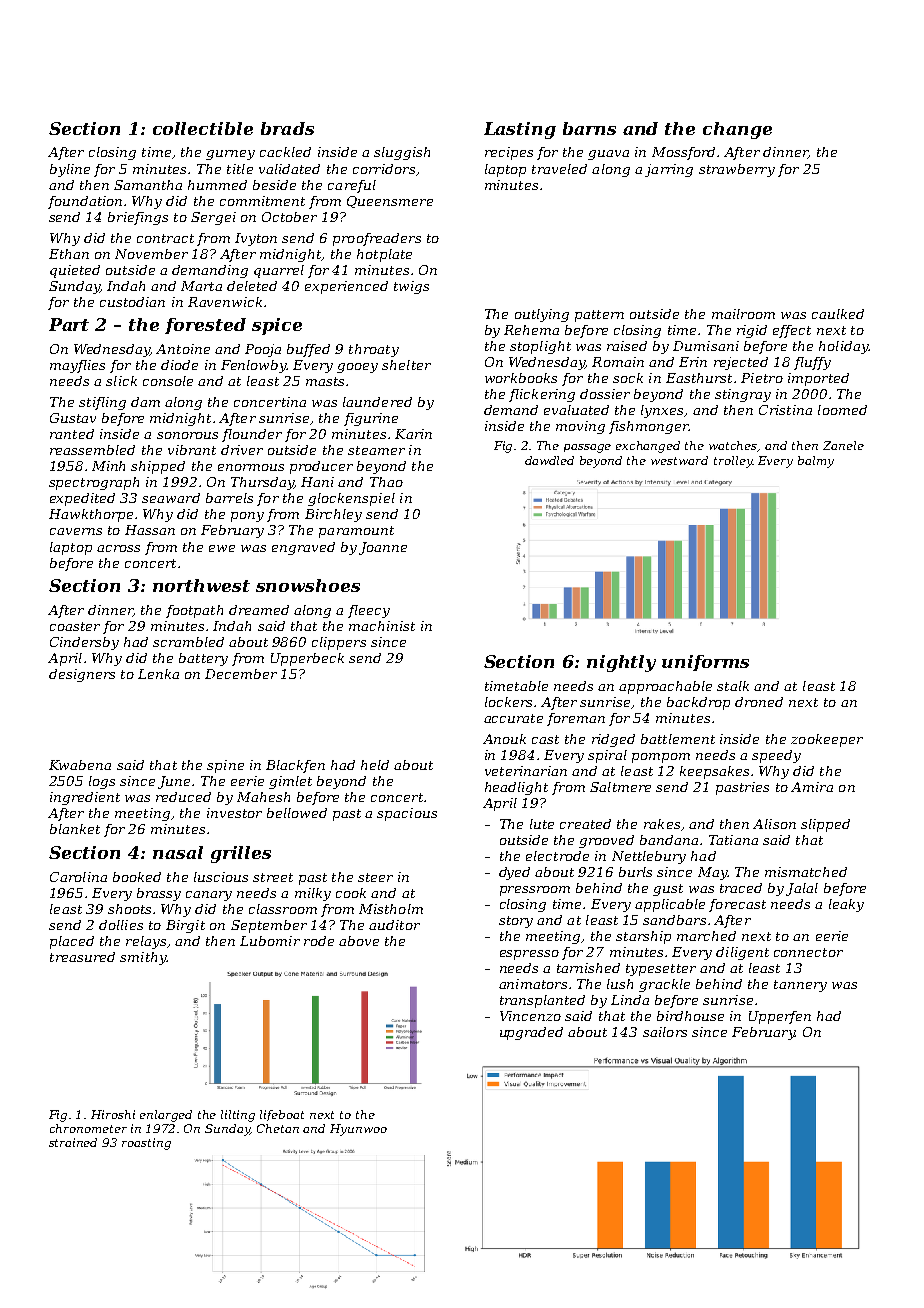 The height and width of the screenshot is (1308, 924). I want to click on foreman, so click(576, 719).
